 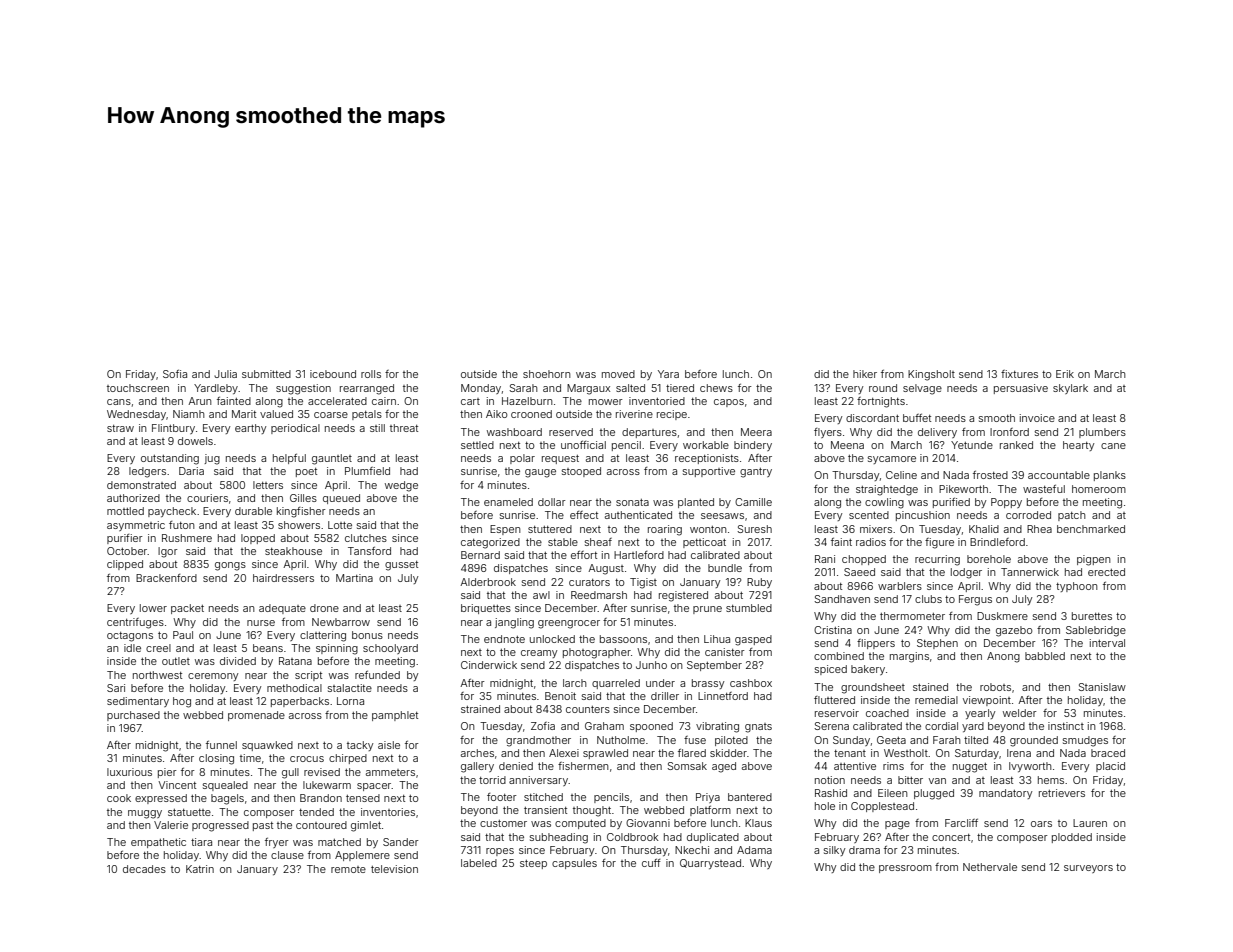 What do you see at coordinates (300, 702) in the document?
I see `paperbacks` at bounding box center [300, 702].
